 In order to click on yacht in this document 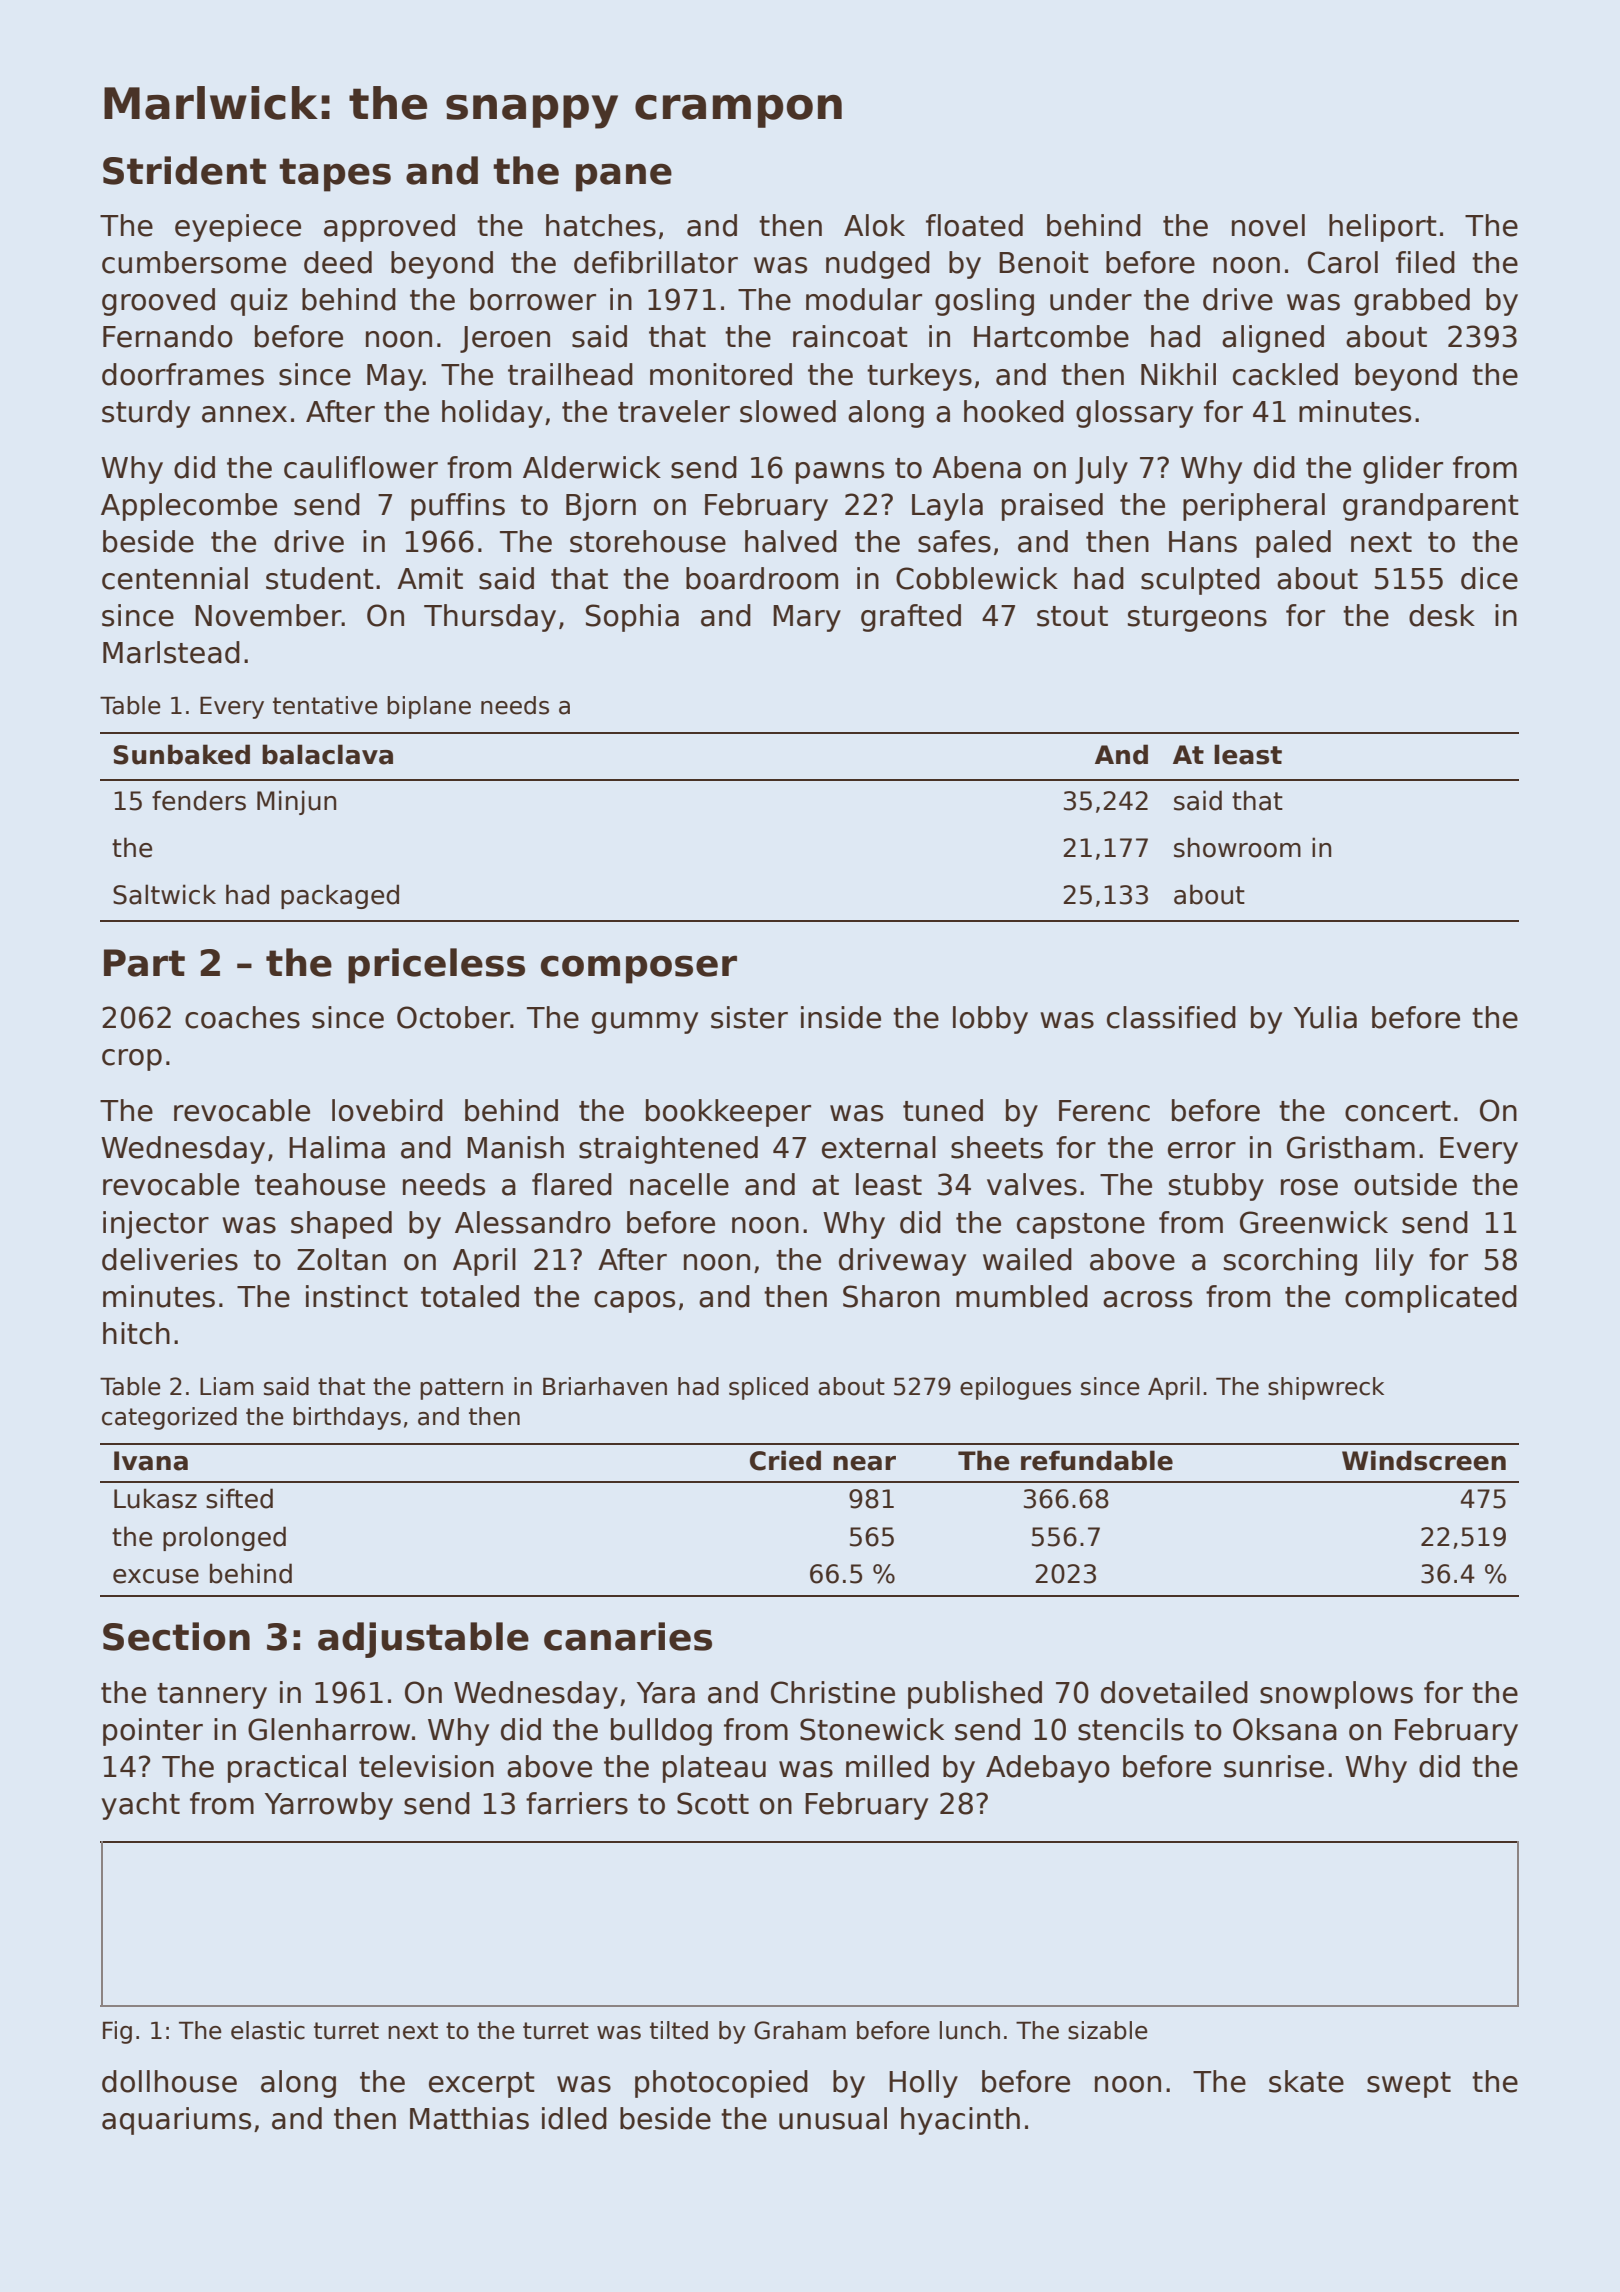, I will do `click(140, 1806)`.
